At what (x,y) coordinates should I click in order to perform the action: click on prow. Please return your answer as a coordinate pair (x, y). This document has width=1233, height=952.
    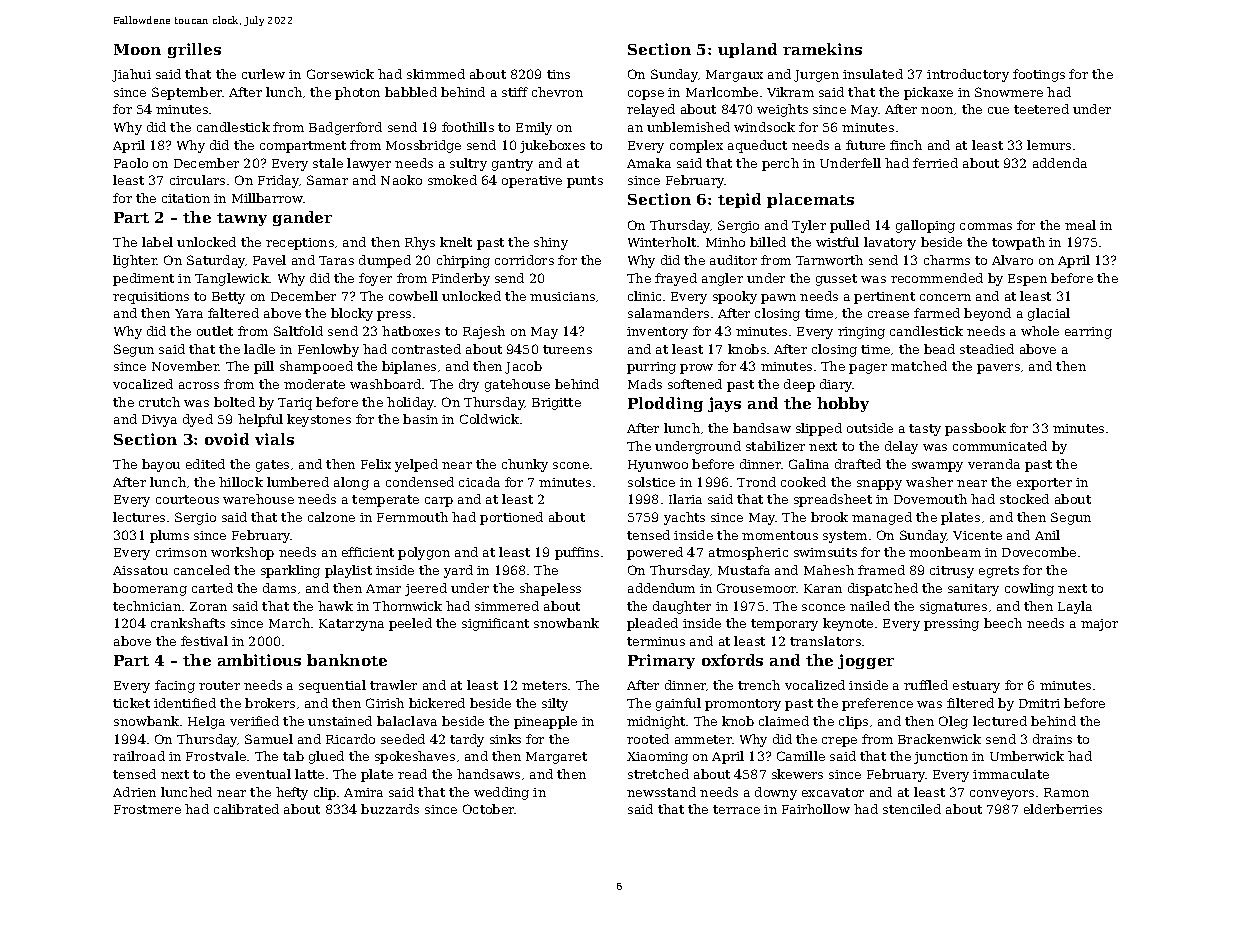
    Looking at the image, I should click on (696, 369).
